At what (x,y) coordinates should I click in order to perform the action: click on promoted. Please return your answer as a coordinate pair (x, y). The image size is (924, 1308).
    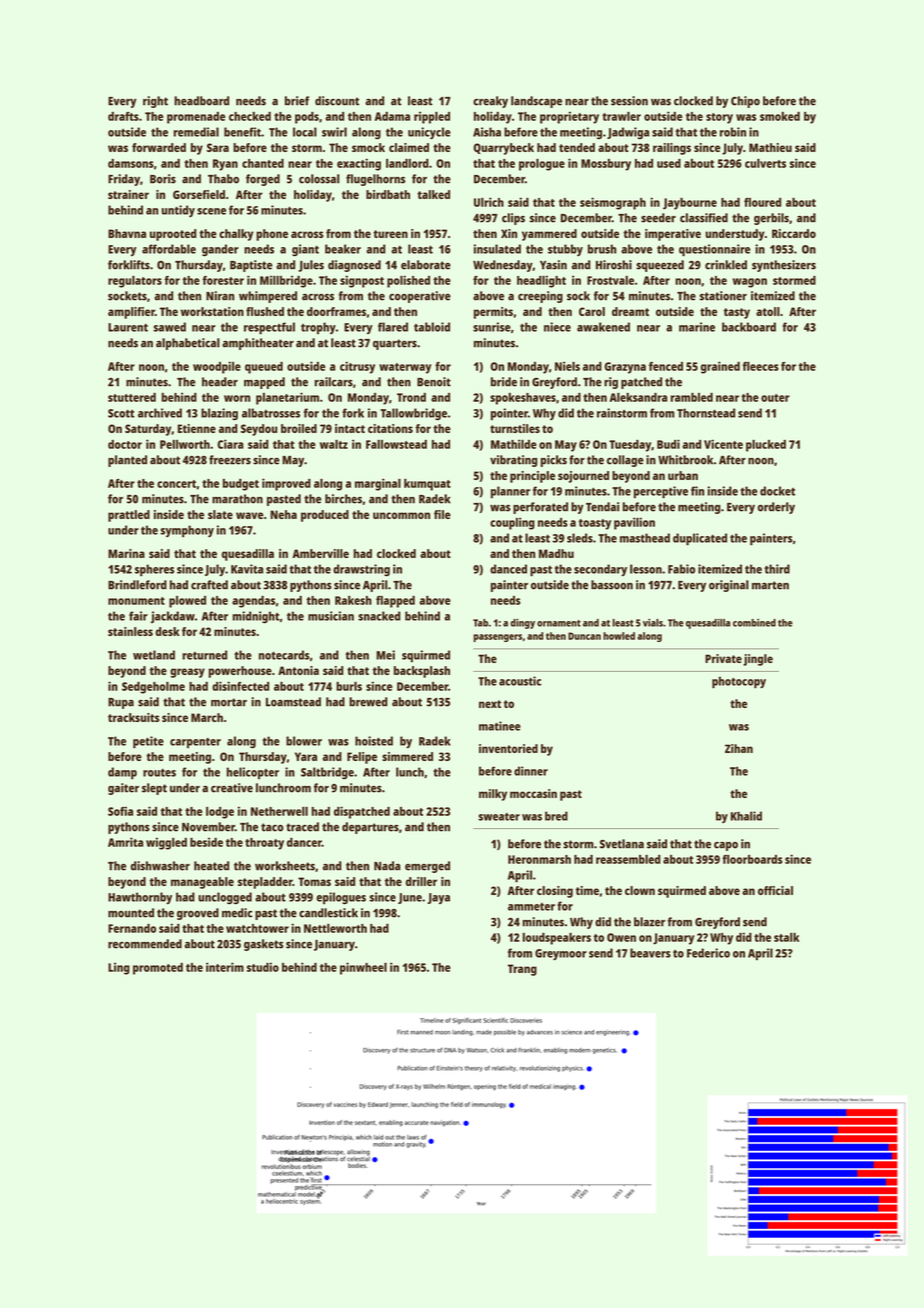
    Looking at the image, I should click on (158, 969).
